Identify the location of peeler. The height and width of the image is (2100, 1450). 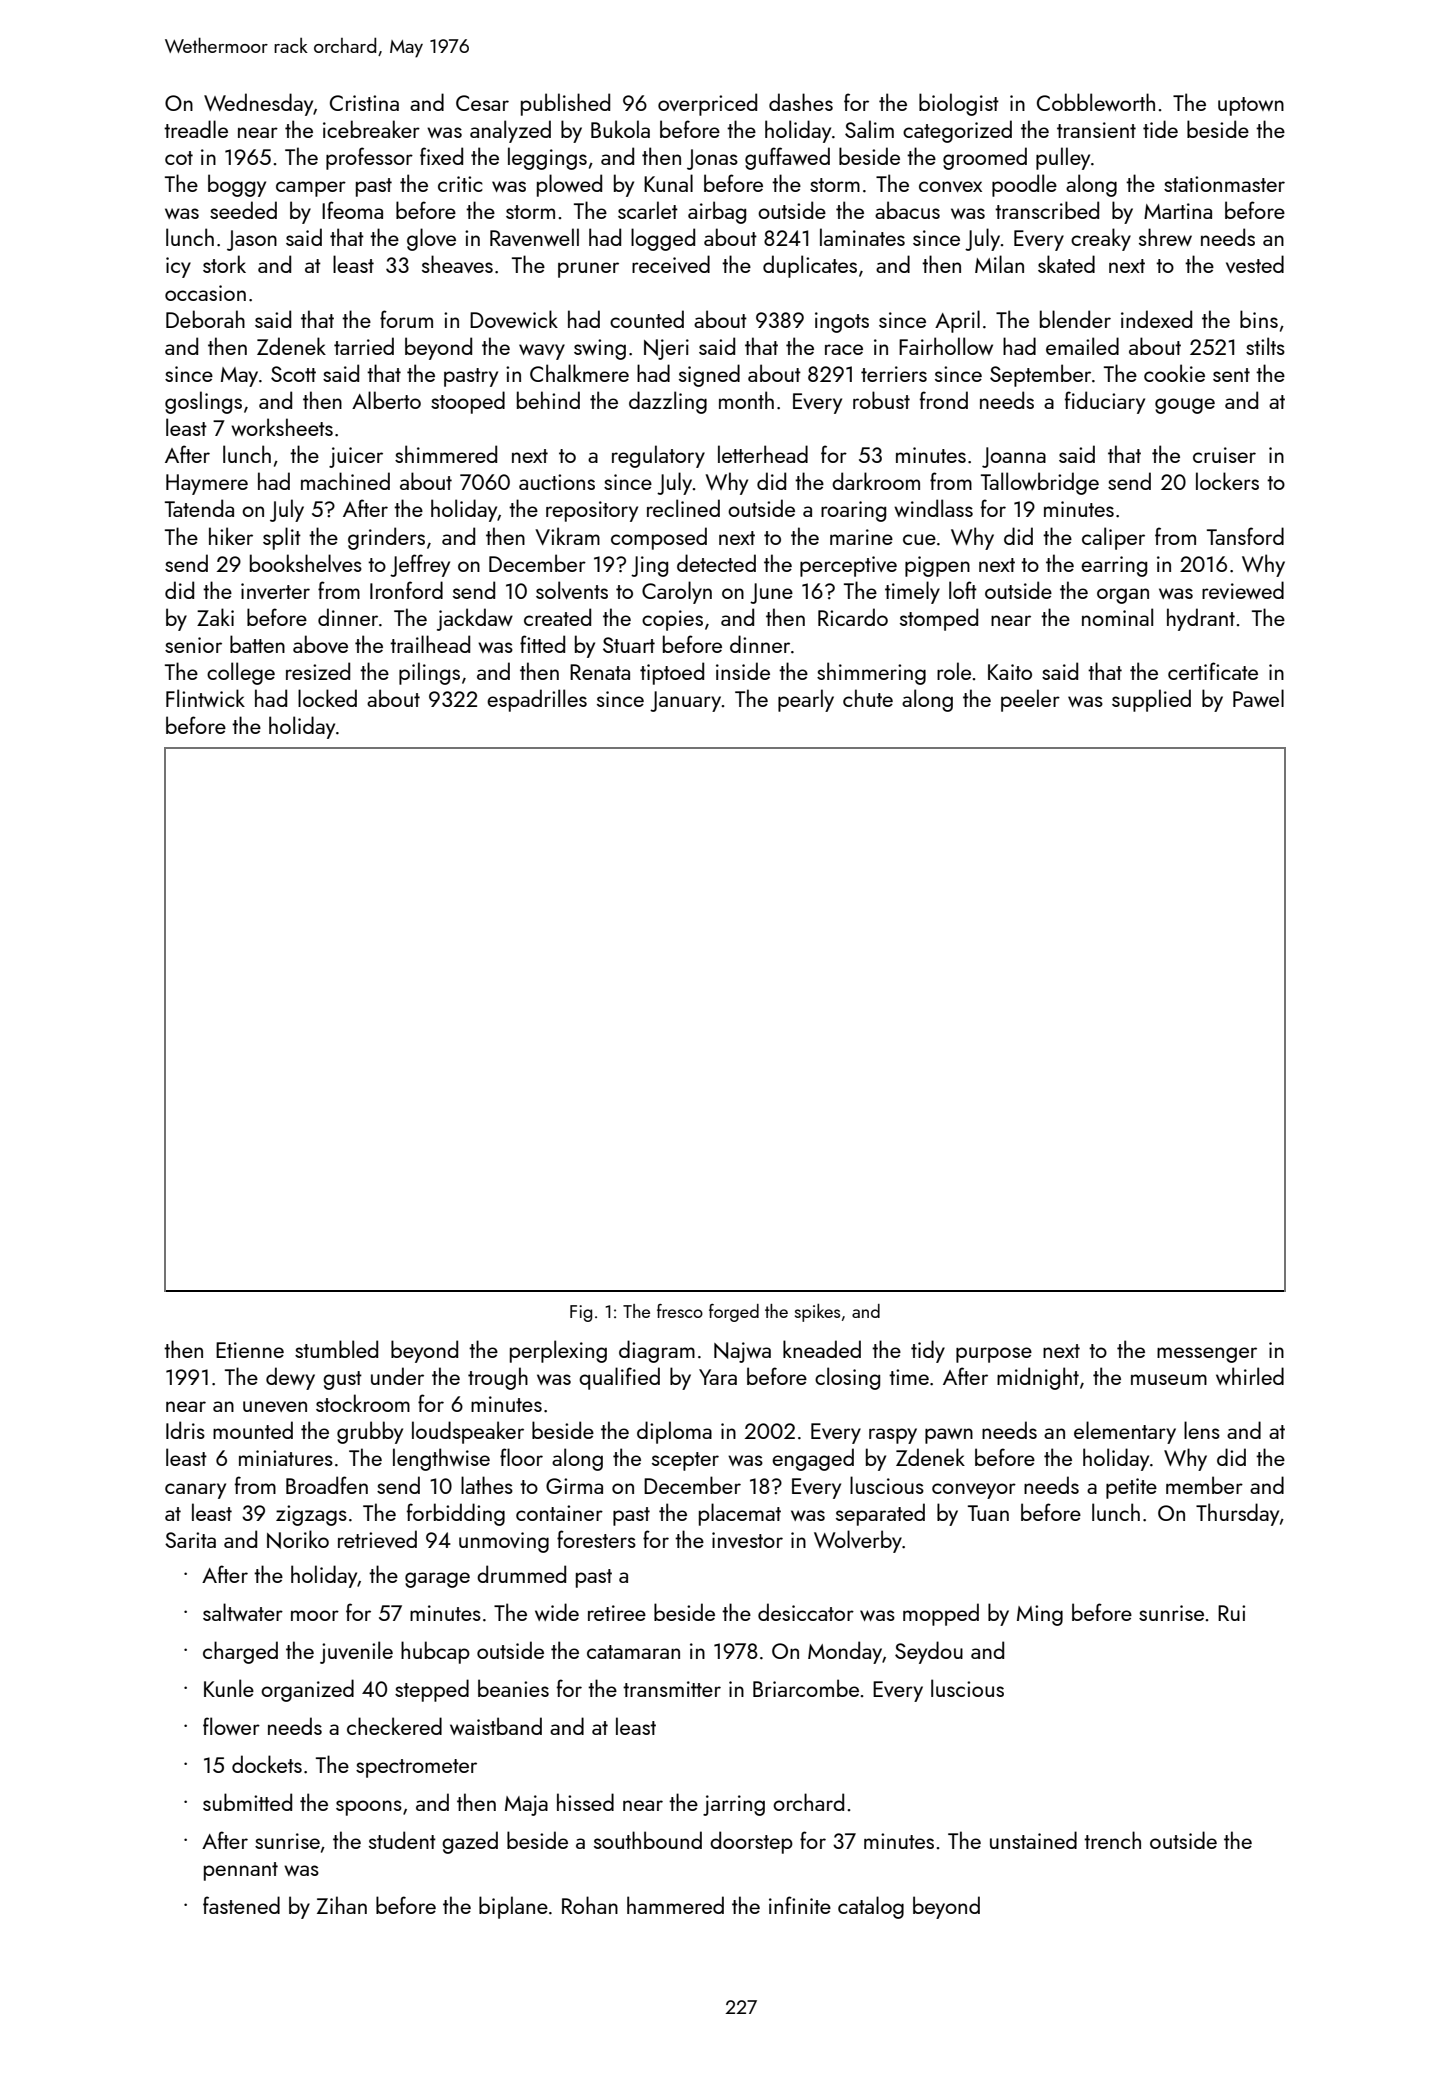
(1030, 700).
